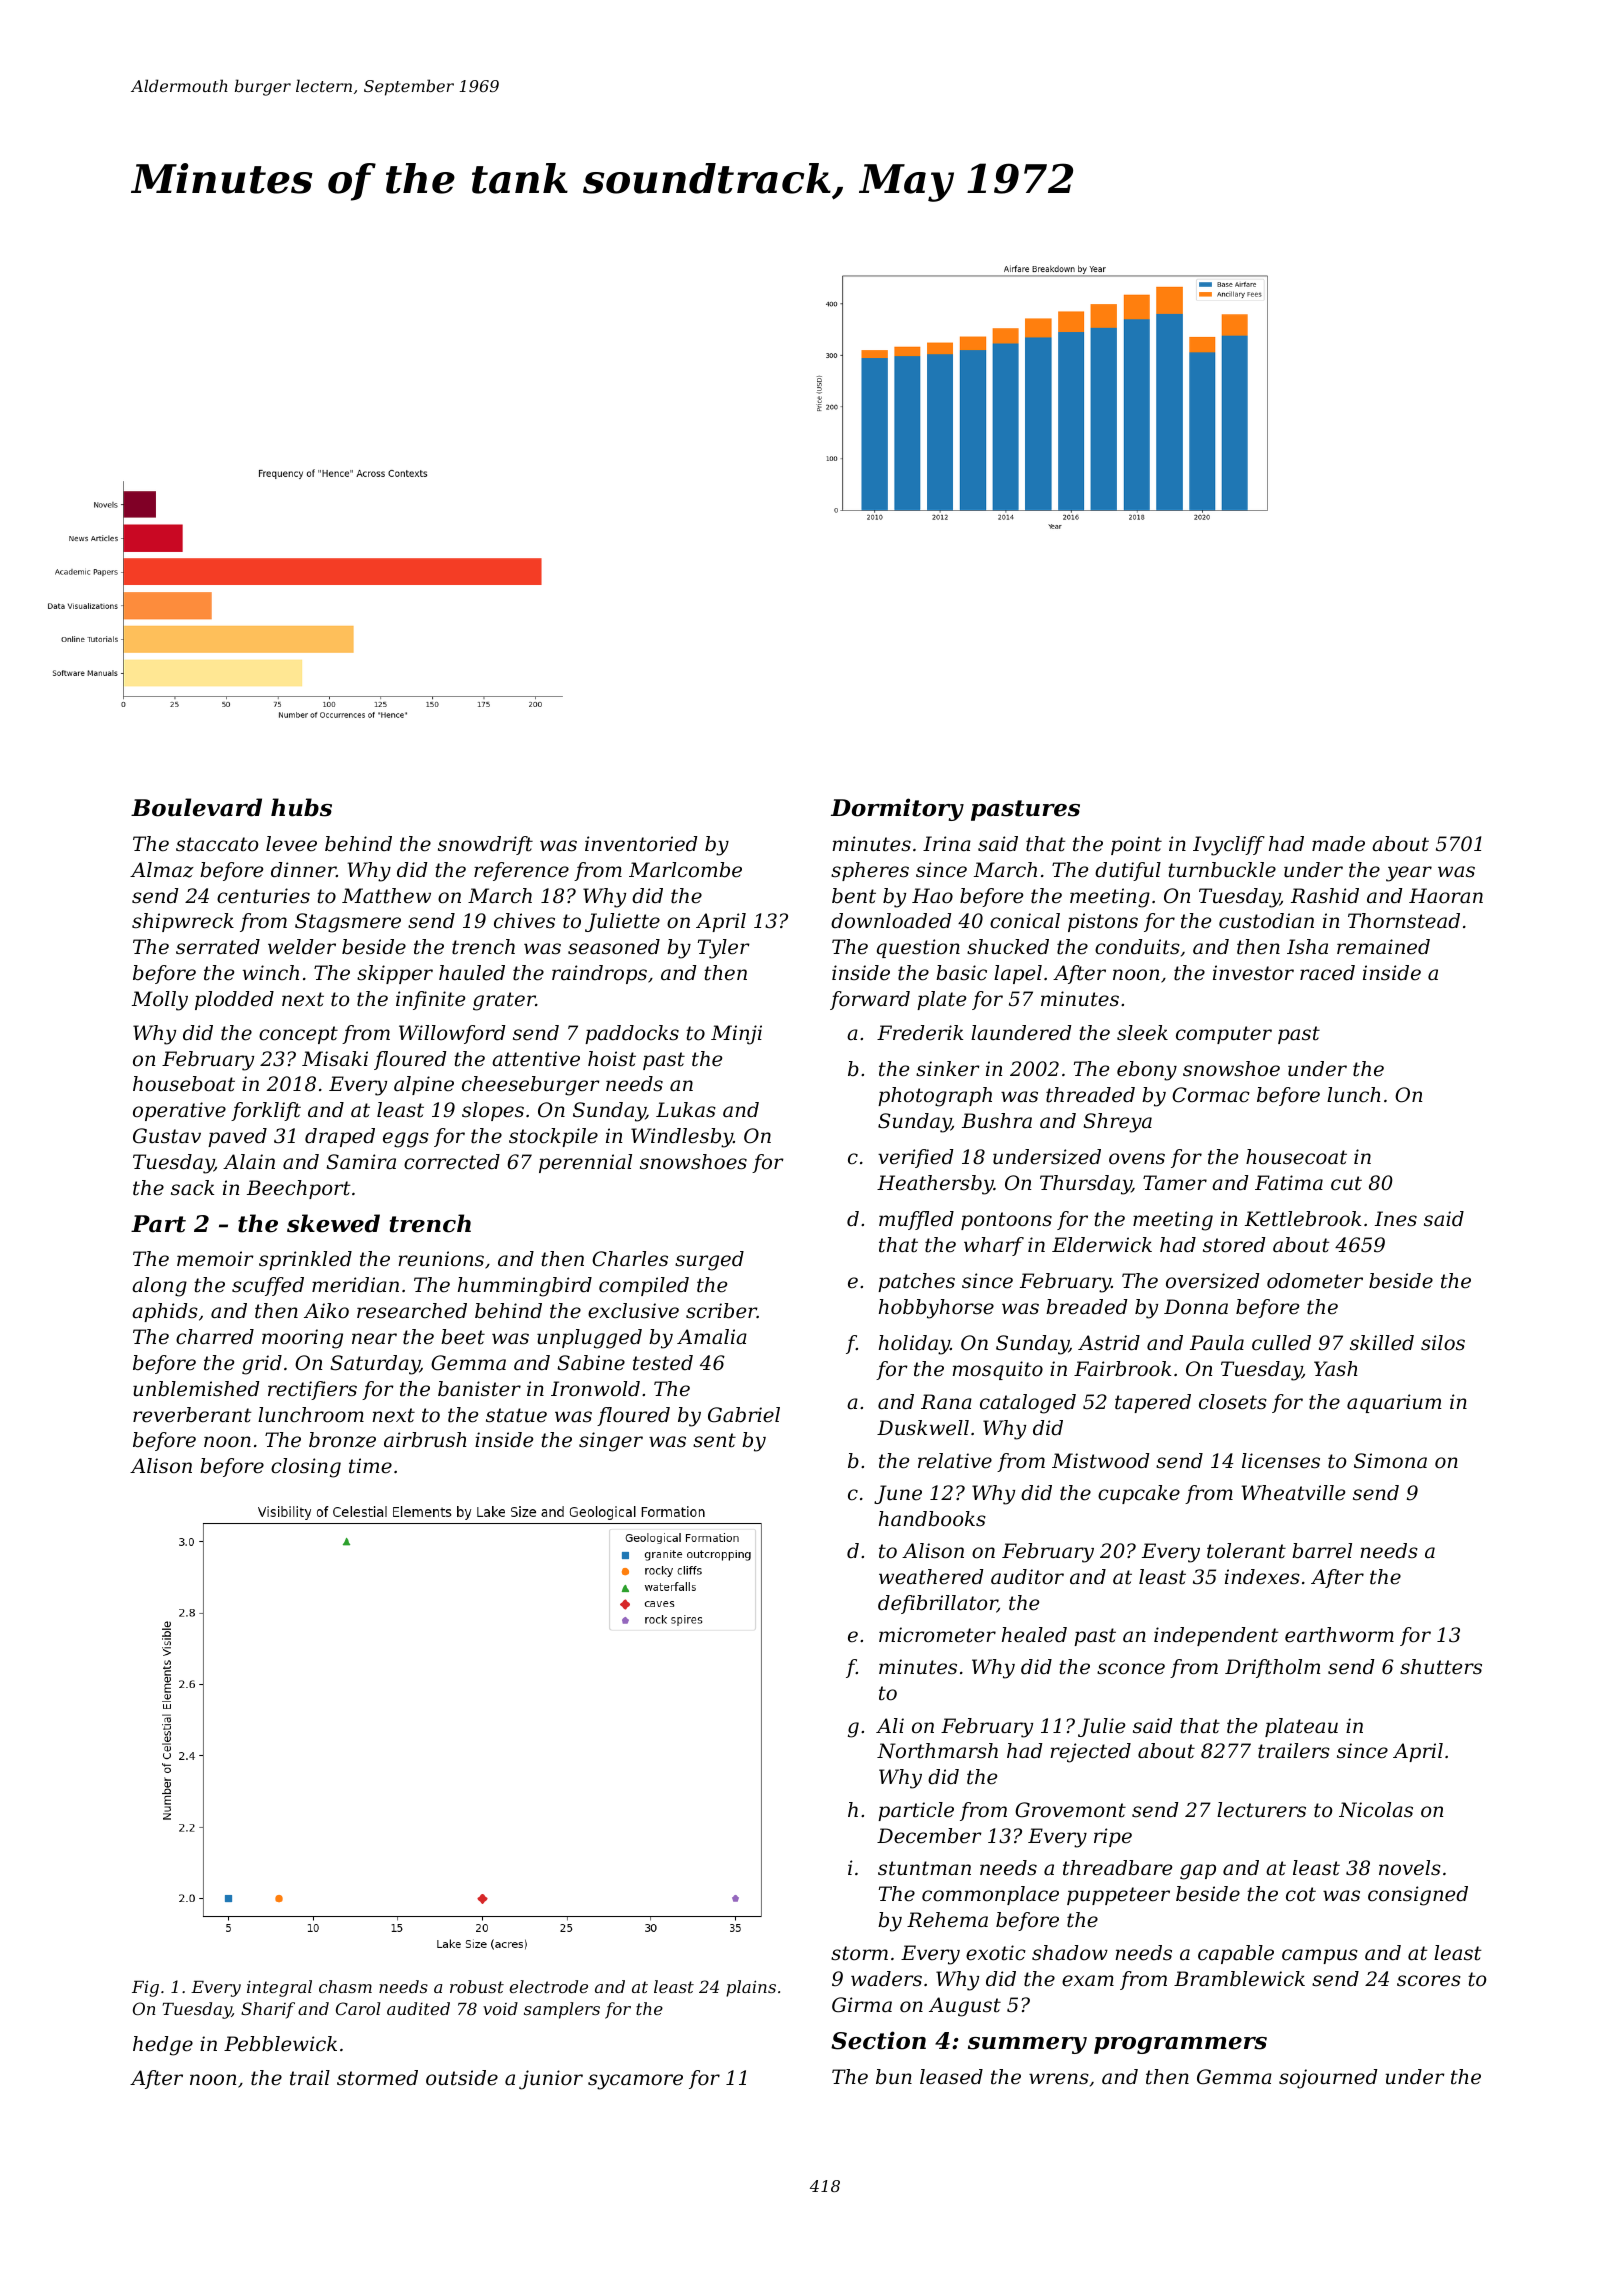 Image resolution: width=1620 pixels, height=2292 pixels. Describe the element at coordinates (611, 1442) in the screenshot. I see `singer` at that location.
